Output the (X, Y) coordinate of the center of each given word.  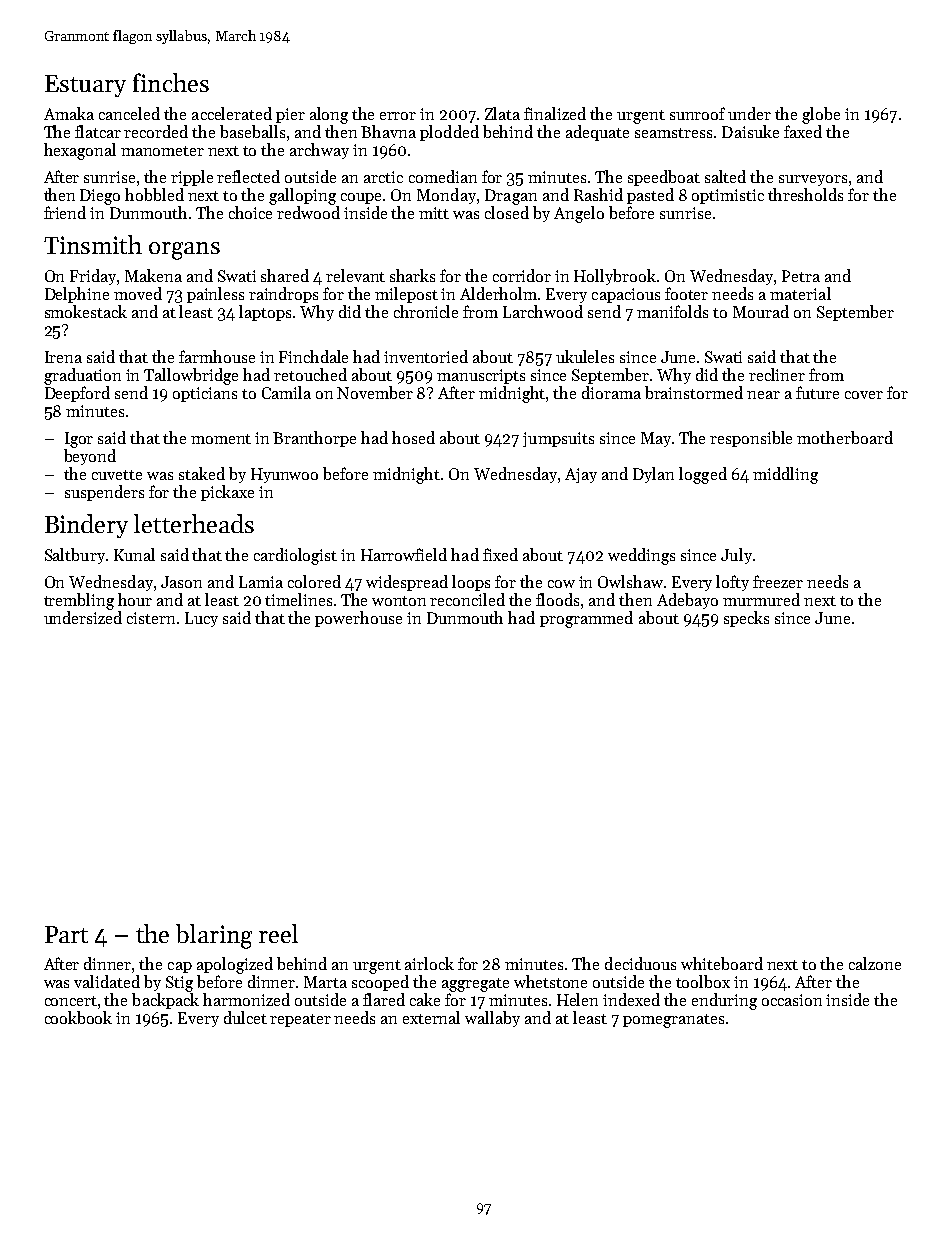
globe (821, 115)
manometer (162, 151)
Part (66, 934)
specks (746, 619)
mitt (434, 213)
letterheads (194, 523)
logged (703, 475)
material (800, 293)
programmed (586, 619)
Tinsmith (93, 244)
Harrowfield (404, 554)
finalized (555, 113)
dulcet (245, 1017)
